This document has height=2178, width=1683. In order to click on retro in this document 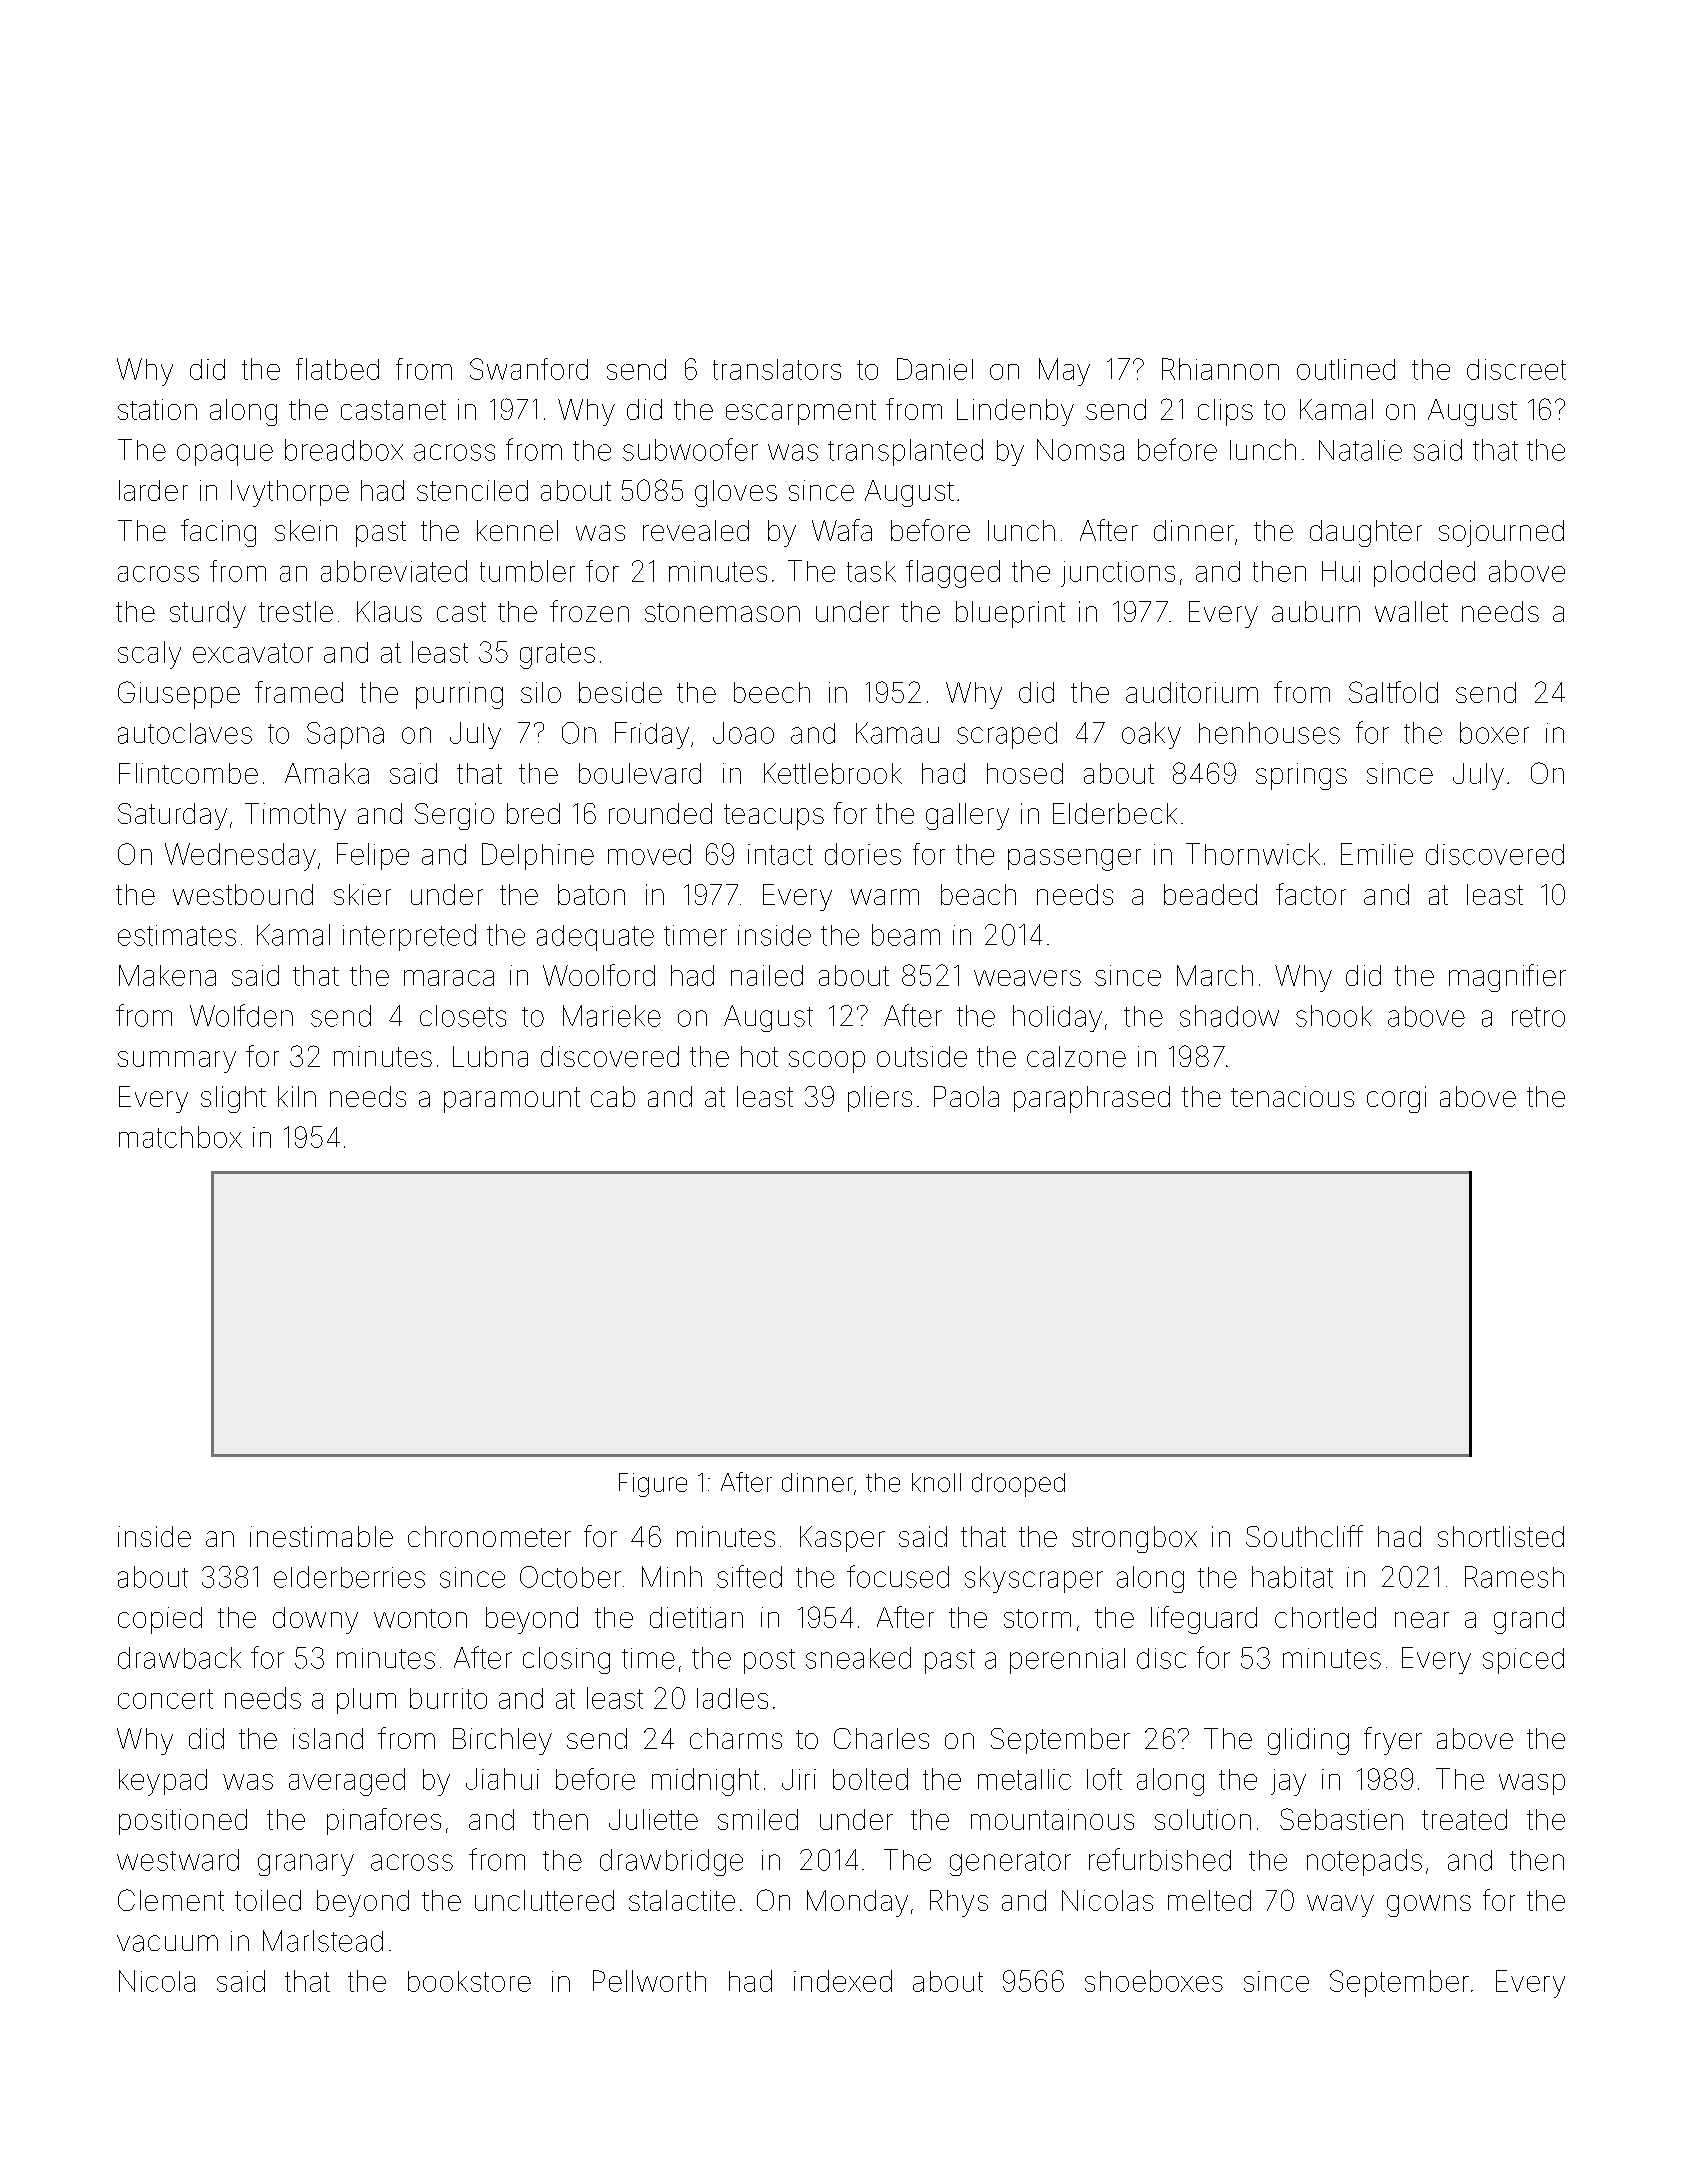, I will do `click(1538, 1017)`.
